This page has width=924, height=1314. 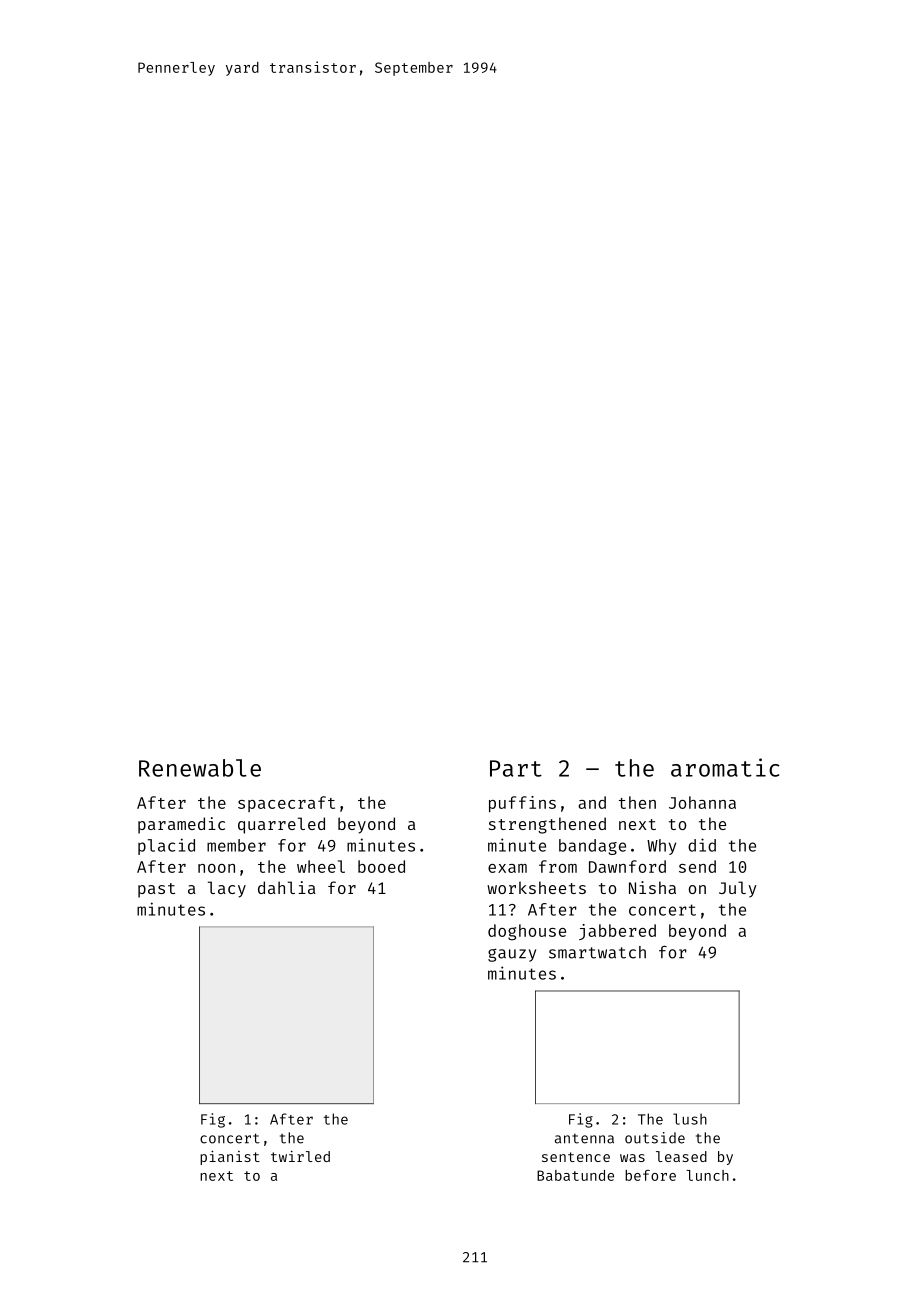 What do you see at coordinates (230, 1157) in the page?
I see `pianist` at bounding box center [230, 1157].
